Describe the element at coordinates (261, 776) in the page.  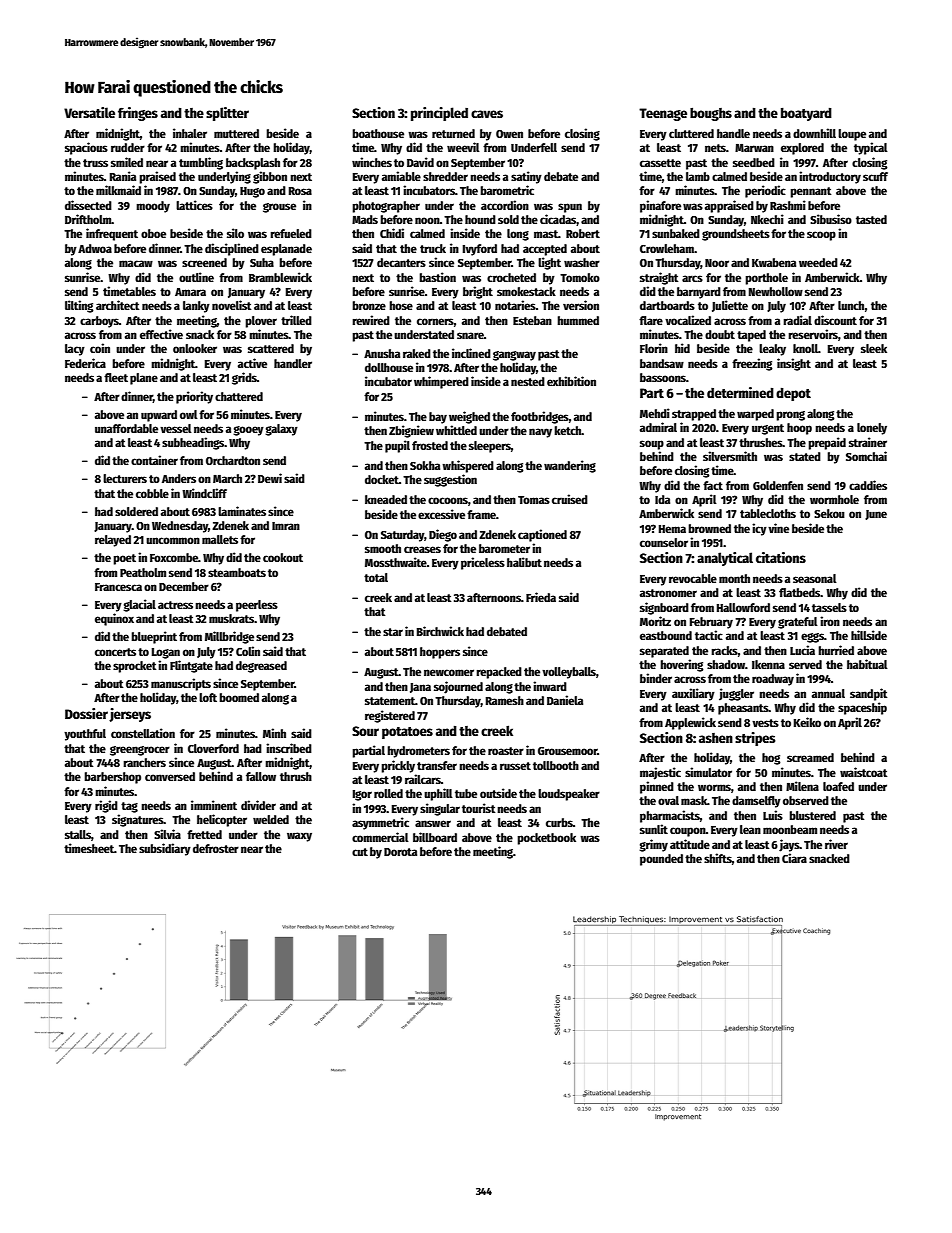
I see `fallow` at that location.
